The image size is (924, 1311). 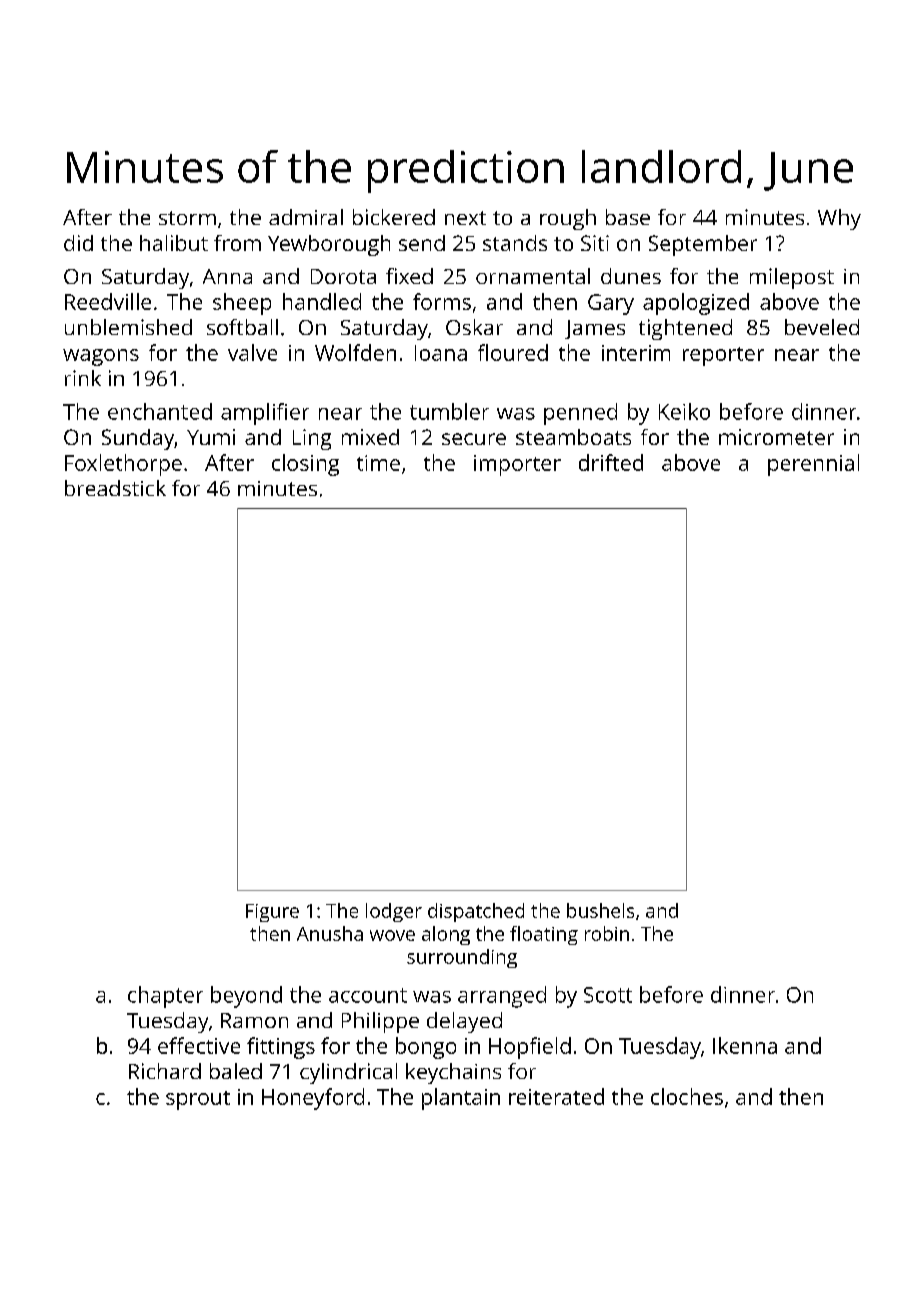 What do you see at coordinates (839, 219) in the screenshot?
I see `Why` at bounding box center [839, 219].
